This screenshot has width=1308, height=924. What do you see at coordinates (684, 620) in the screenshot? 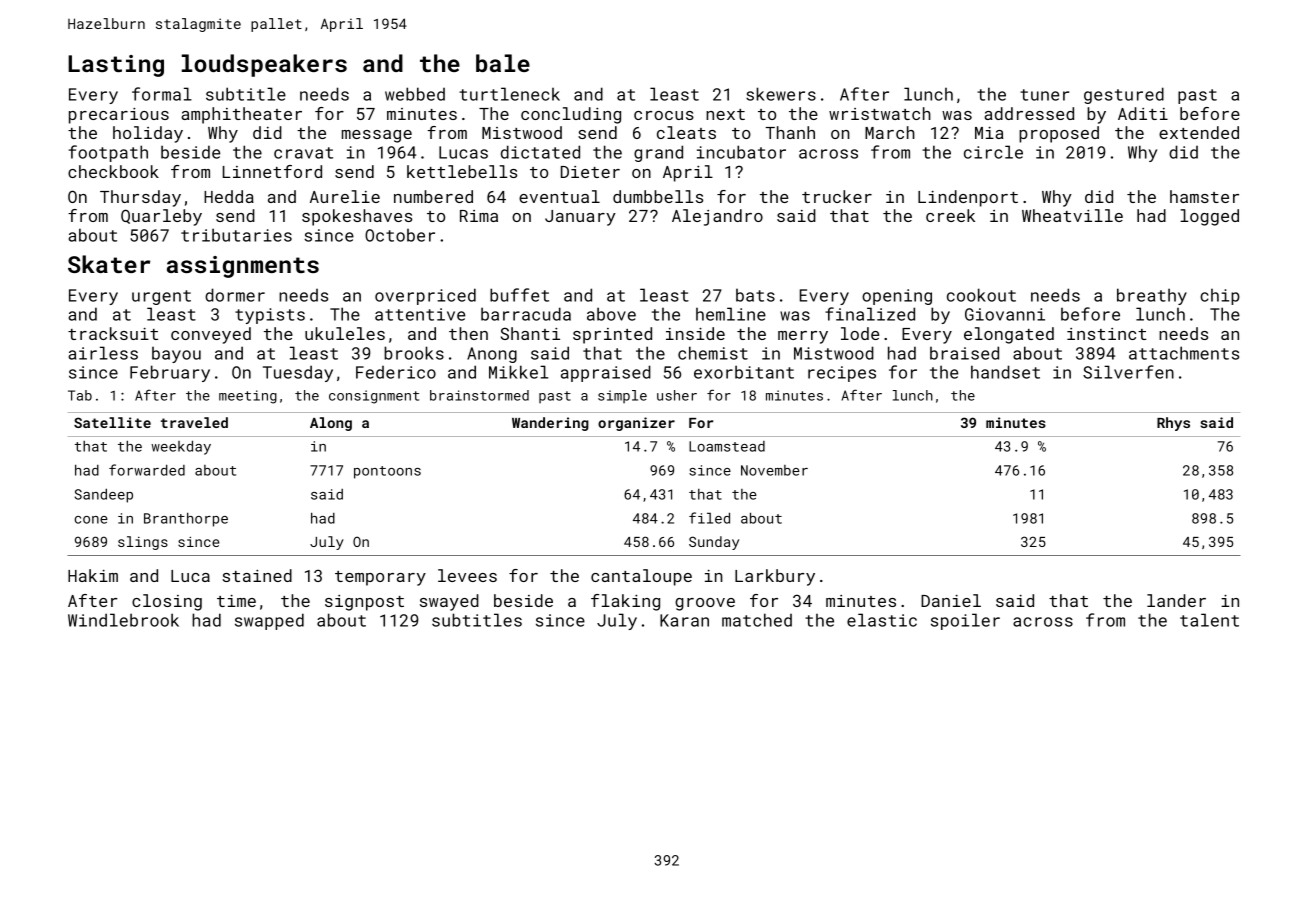
I see `Karan` at bounding box center [684, 620].
